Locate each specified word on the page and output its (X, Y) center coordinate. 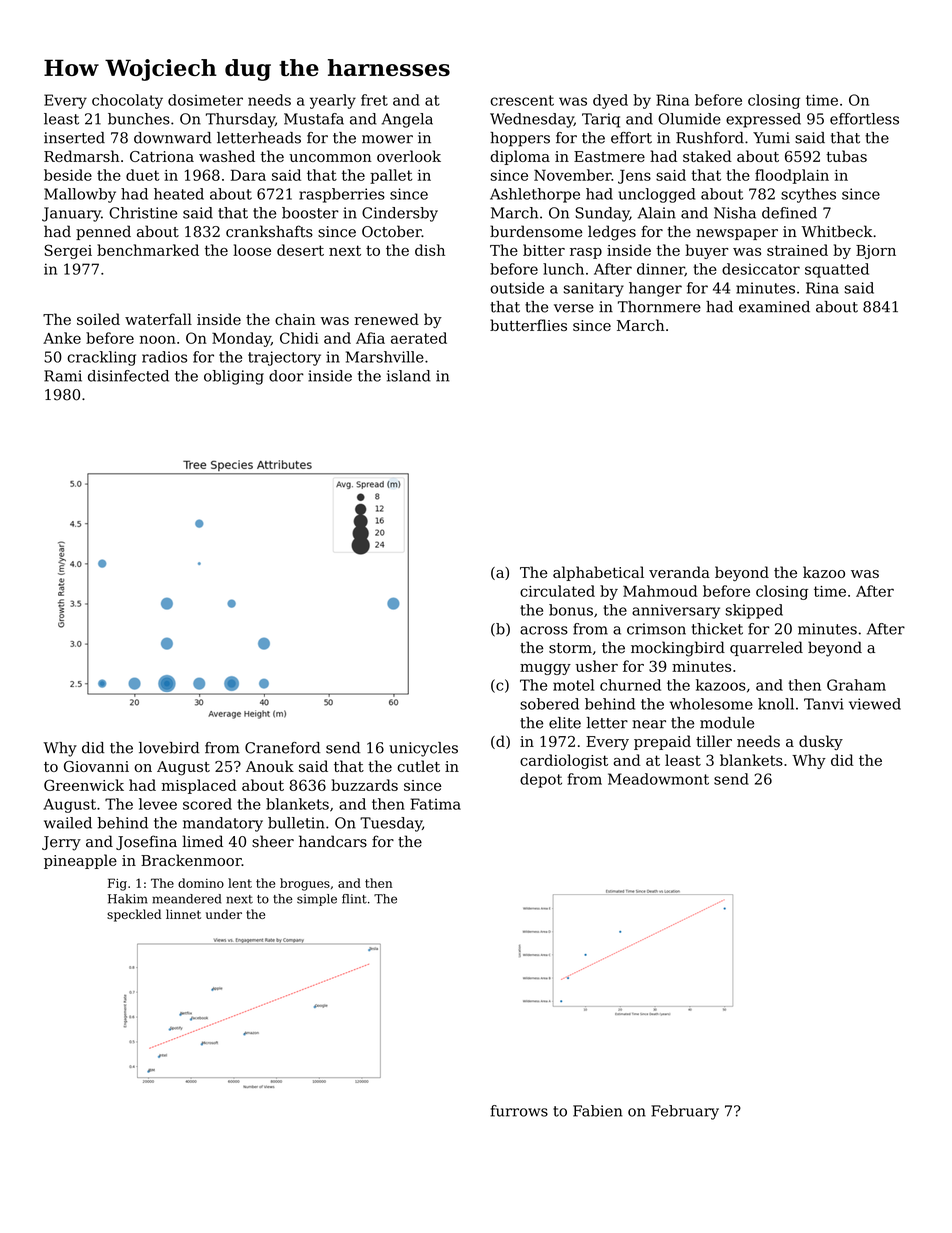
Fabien (598, 1111)
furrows (519, 1111)
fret (374, 100)
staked (707, 156)
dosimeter (205, 100)
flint (354, 899)
